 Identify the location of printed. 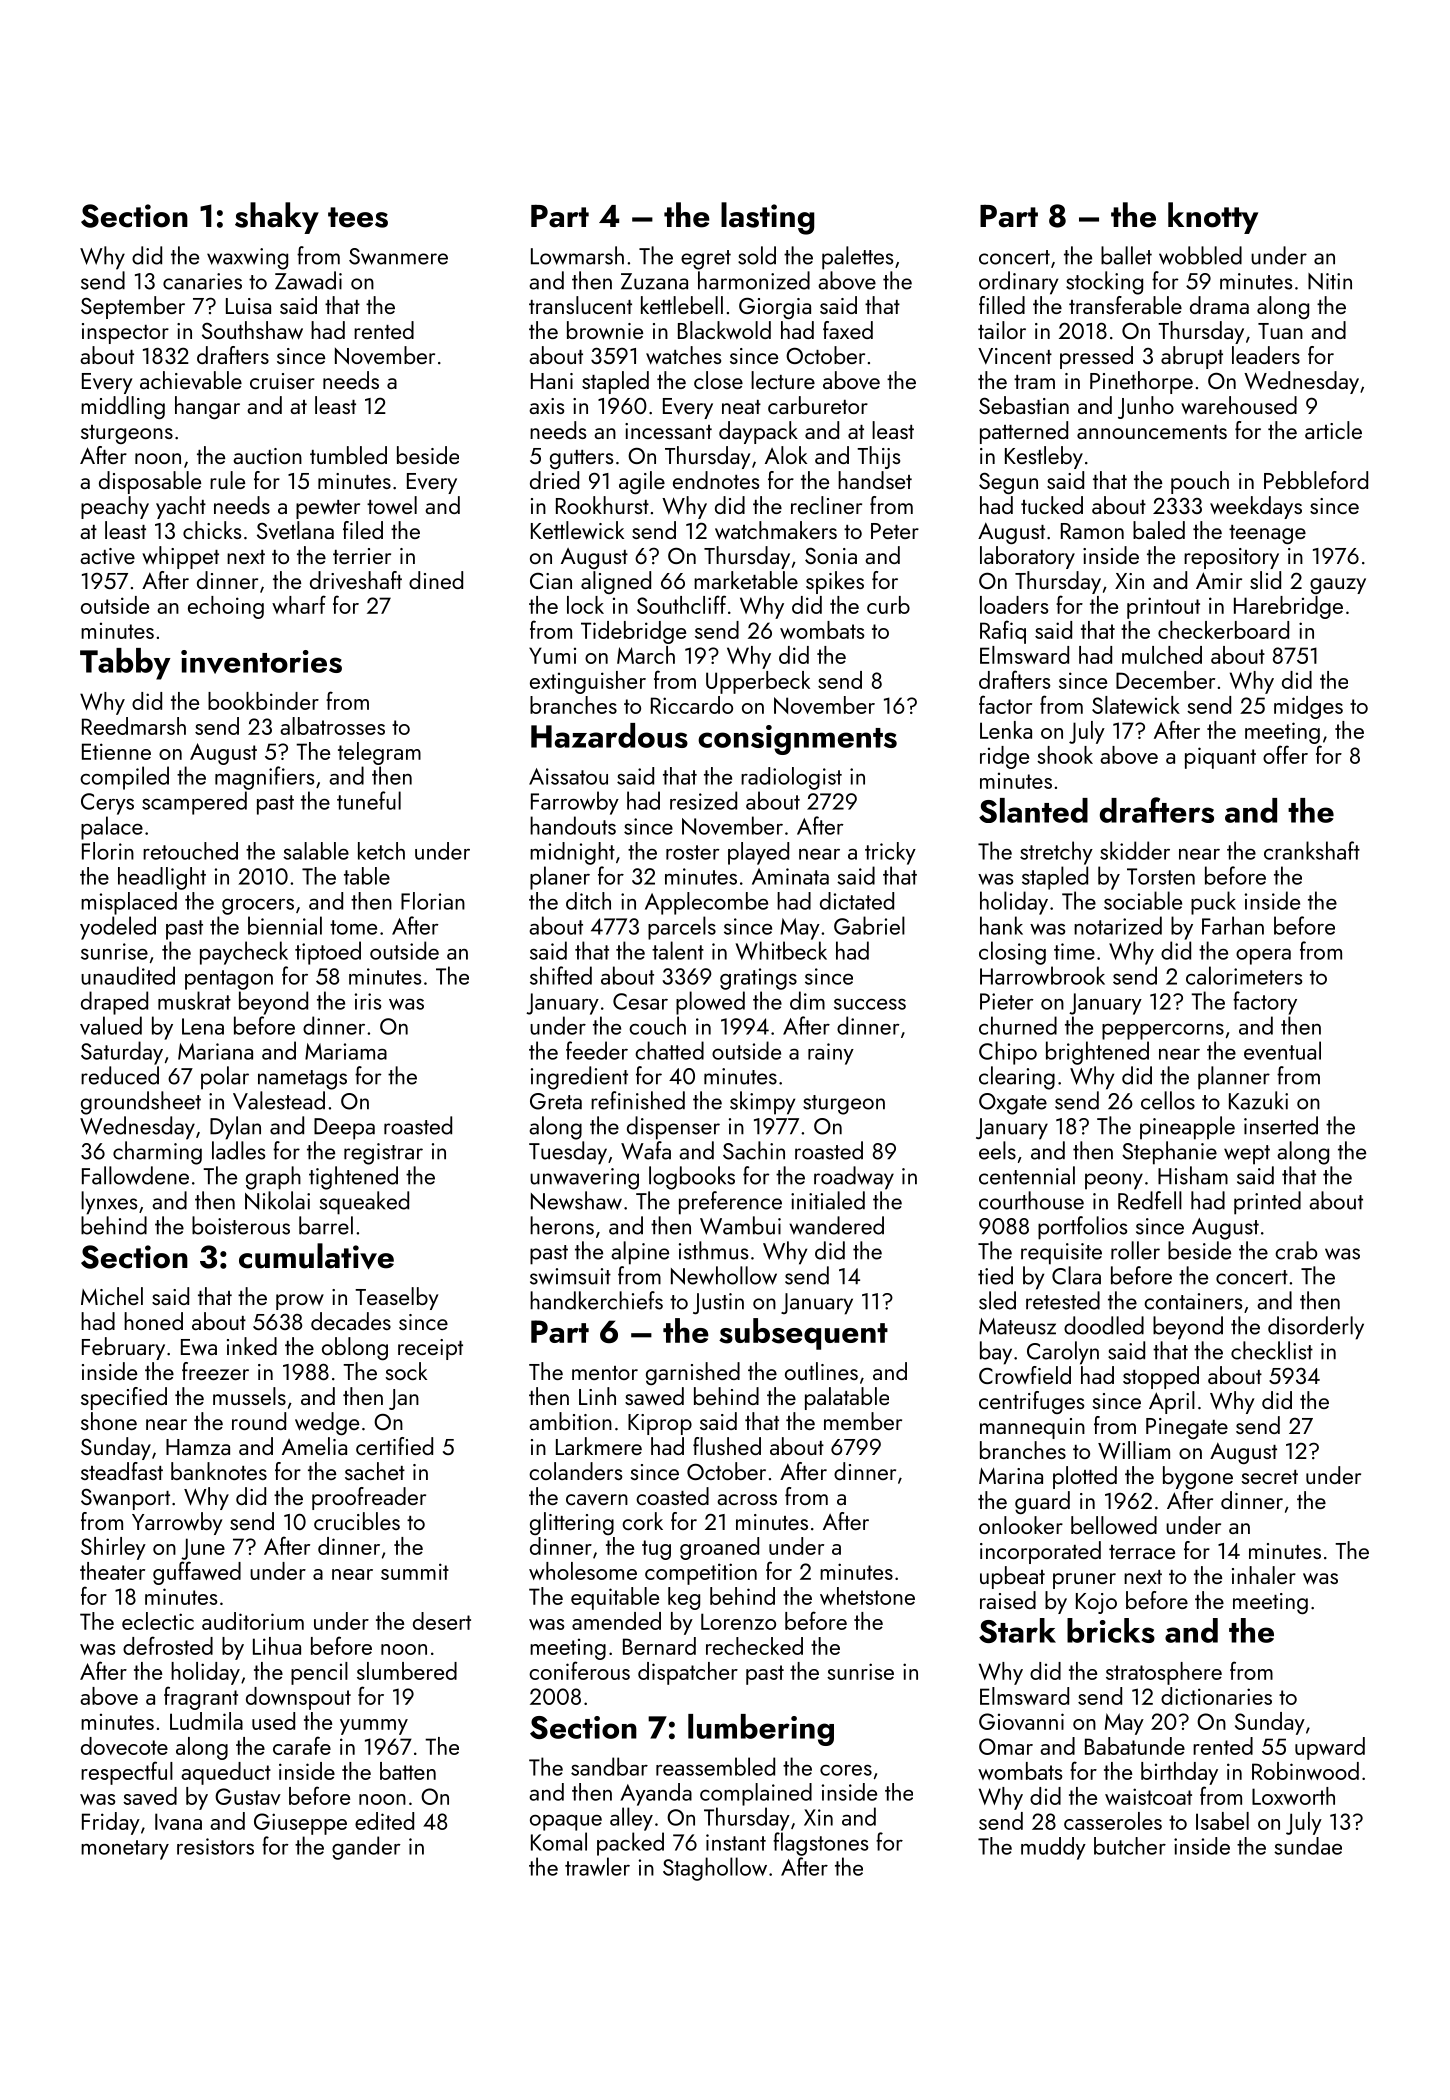
(1267, 1203).
